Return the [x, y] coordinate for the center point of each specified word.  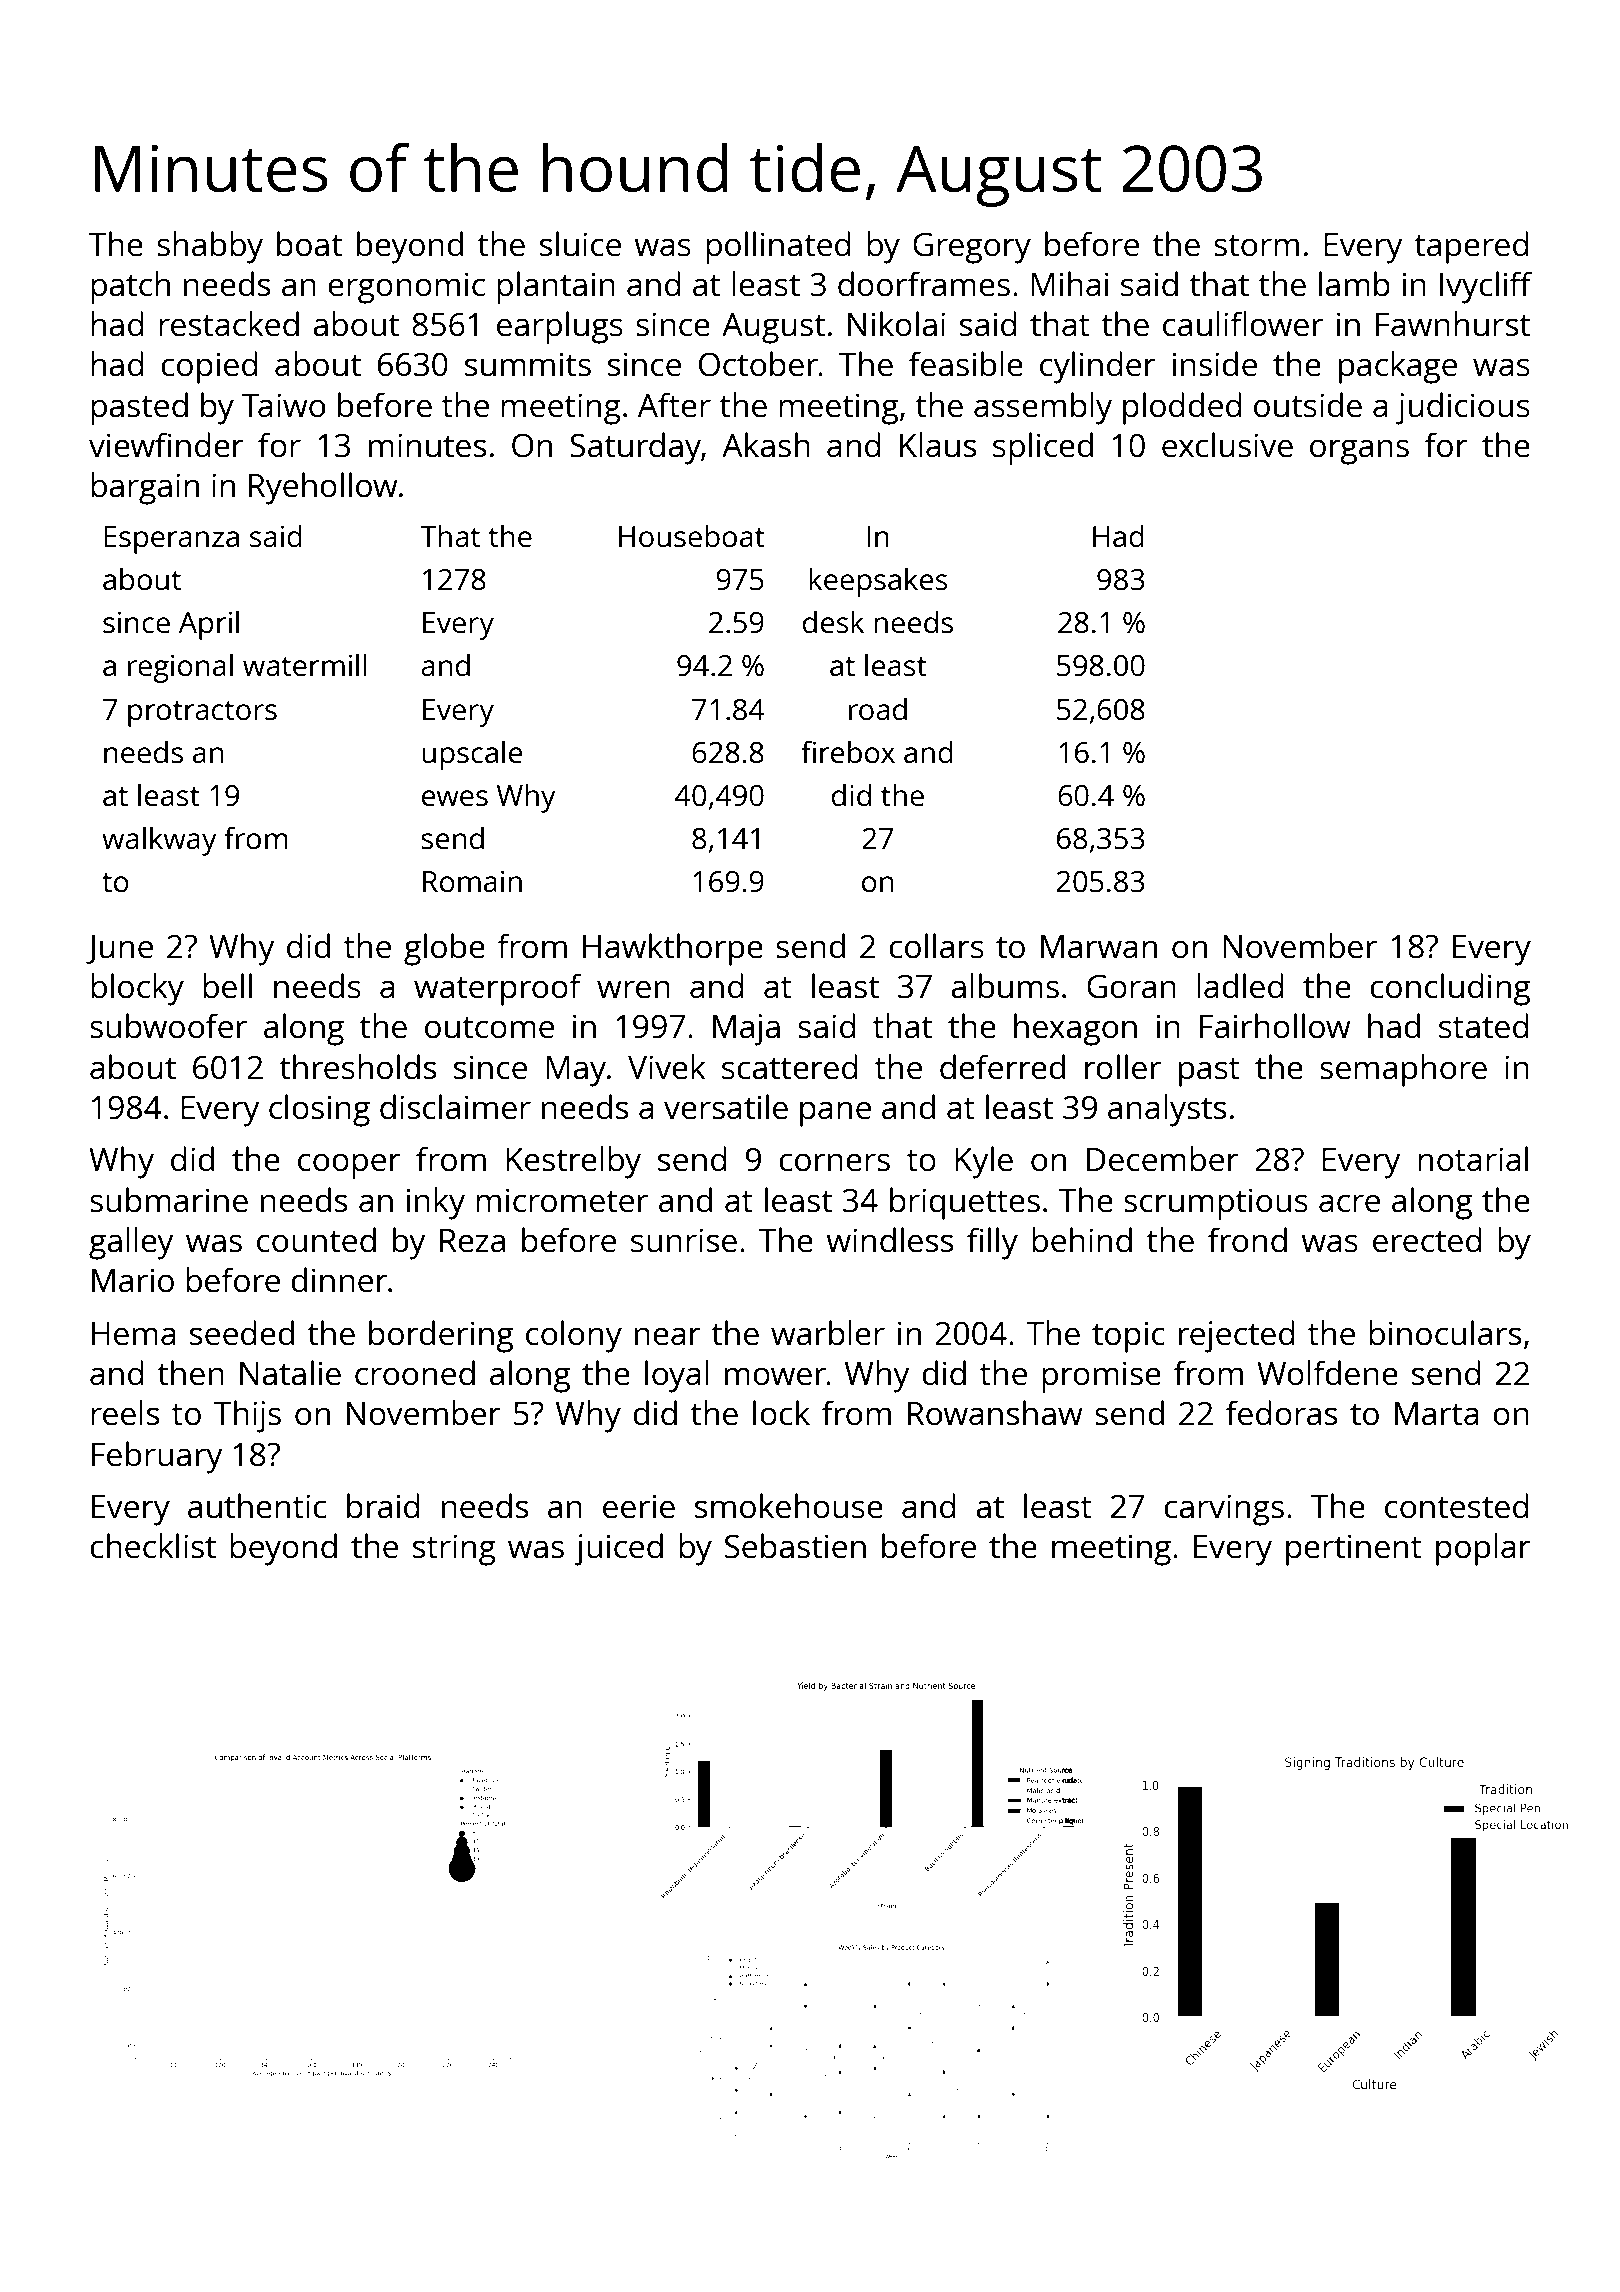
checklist [153, 1546]
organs [1359, 452]
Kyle [984, 1162]
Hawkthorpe [673, 949]
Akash [766, 445]
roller [1123, 1067]
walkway [159, 841]
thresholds [357, 1067]
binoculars [1445, 1333]
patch [130, 287]
